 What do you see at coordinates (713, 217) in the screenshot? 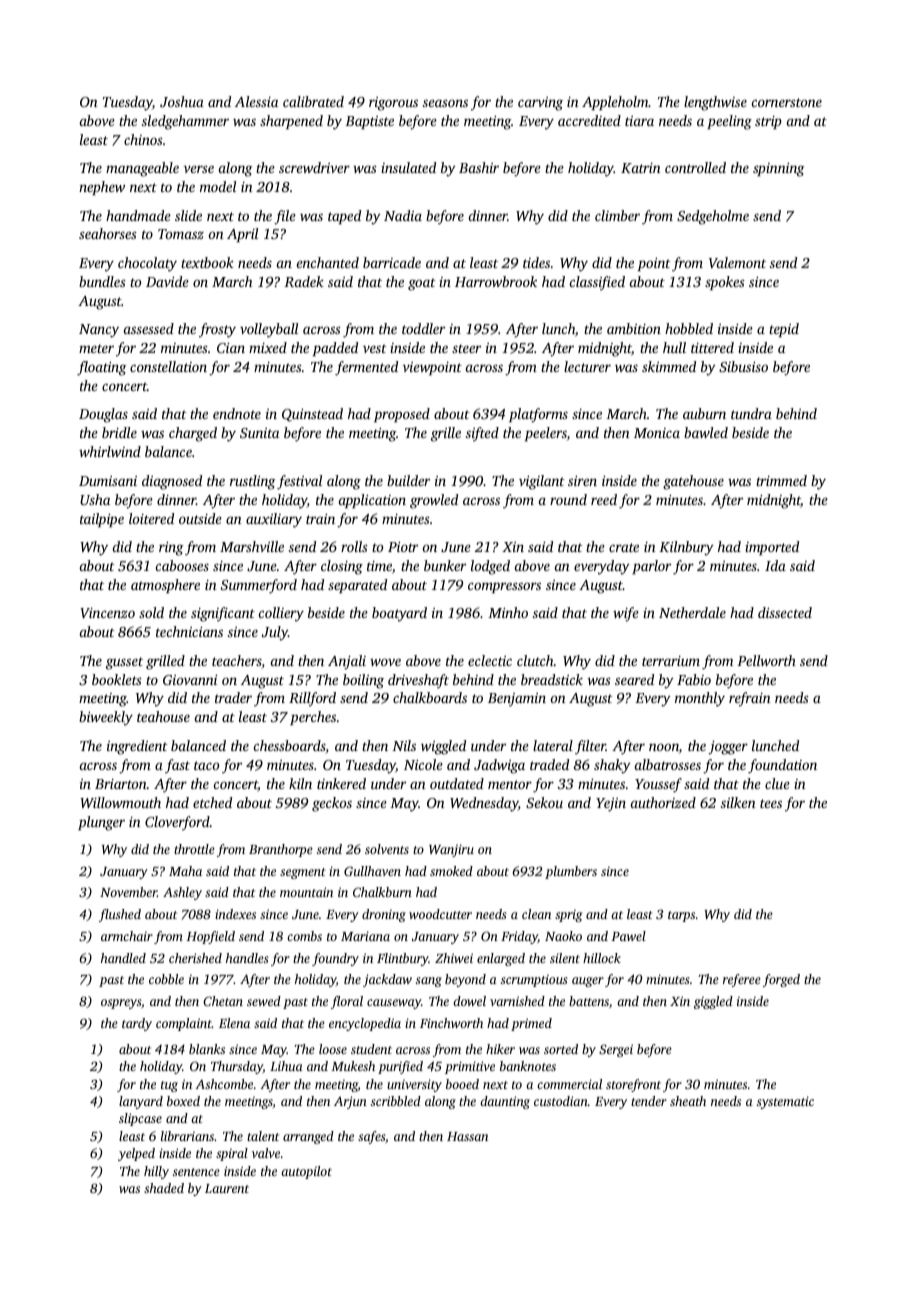
I see `Sedgeholme` at bounding box center [713, 217].
